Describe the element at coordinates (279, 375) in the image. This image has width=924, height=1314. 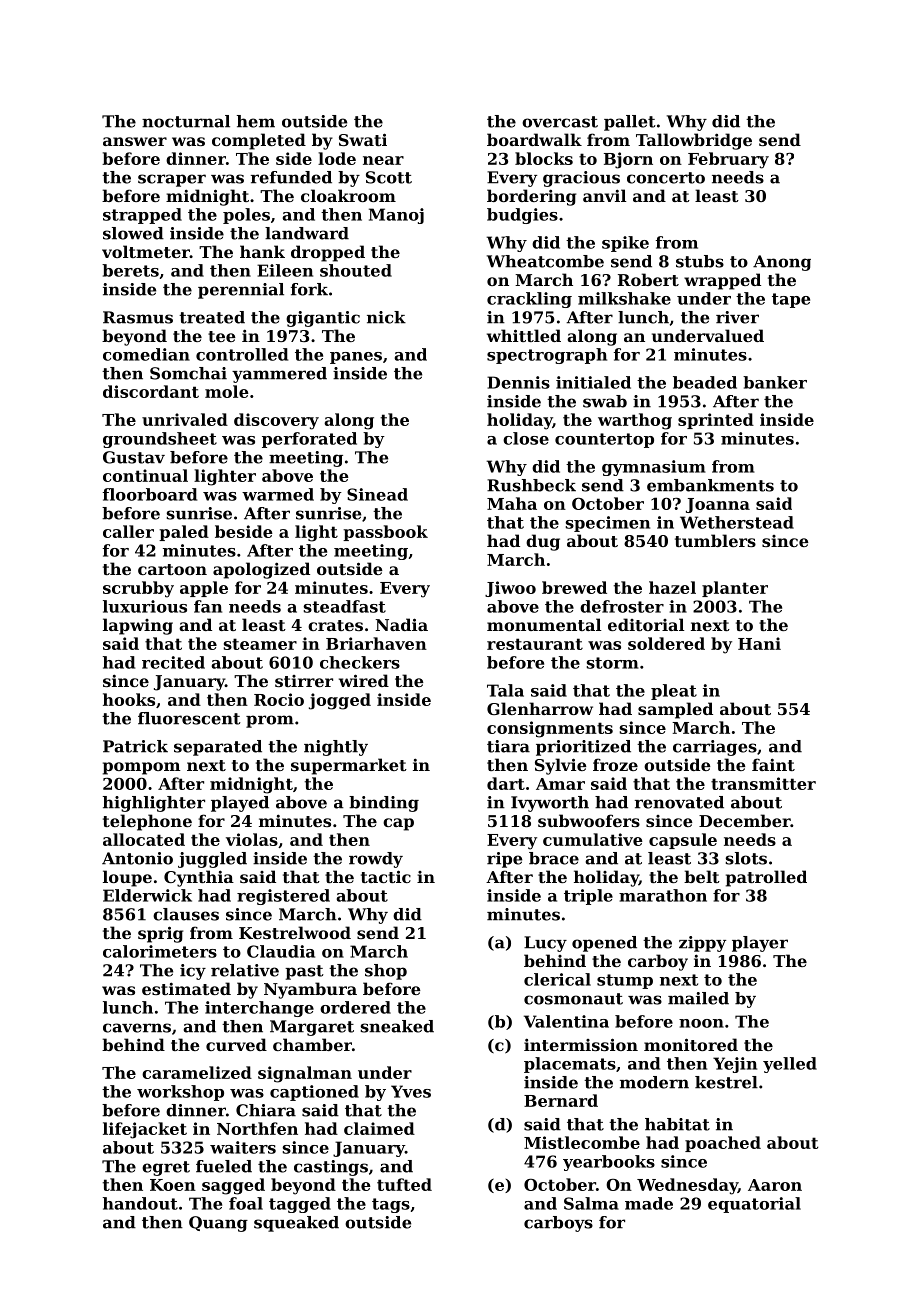
I see `yammered` at that location.
